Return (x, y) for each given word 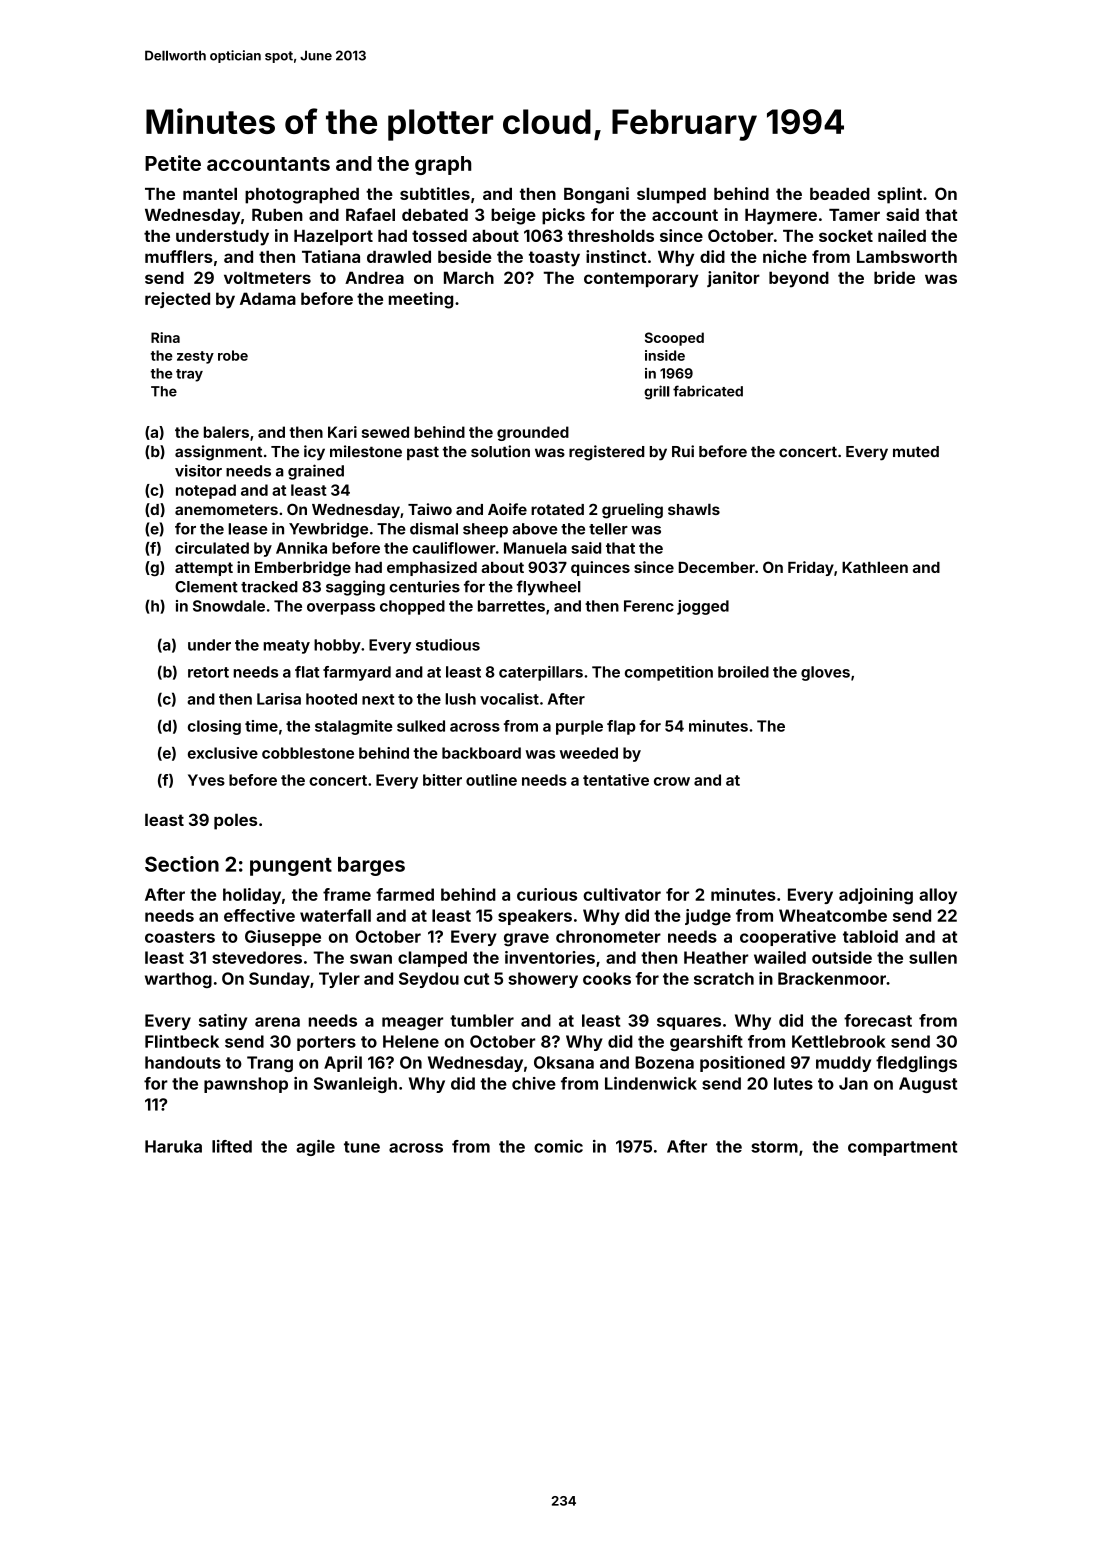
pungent (291, 867)
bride (894, 277)
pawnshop (246, 1085)
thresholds (611, 235)
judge (708, 917)
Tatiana (331, 256)
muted (916, 452)
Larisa (279, 699)
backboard (481, 753)
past (423, 453)
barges (371, 866)
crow (672, 781)
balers (226, 432)
